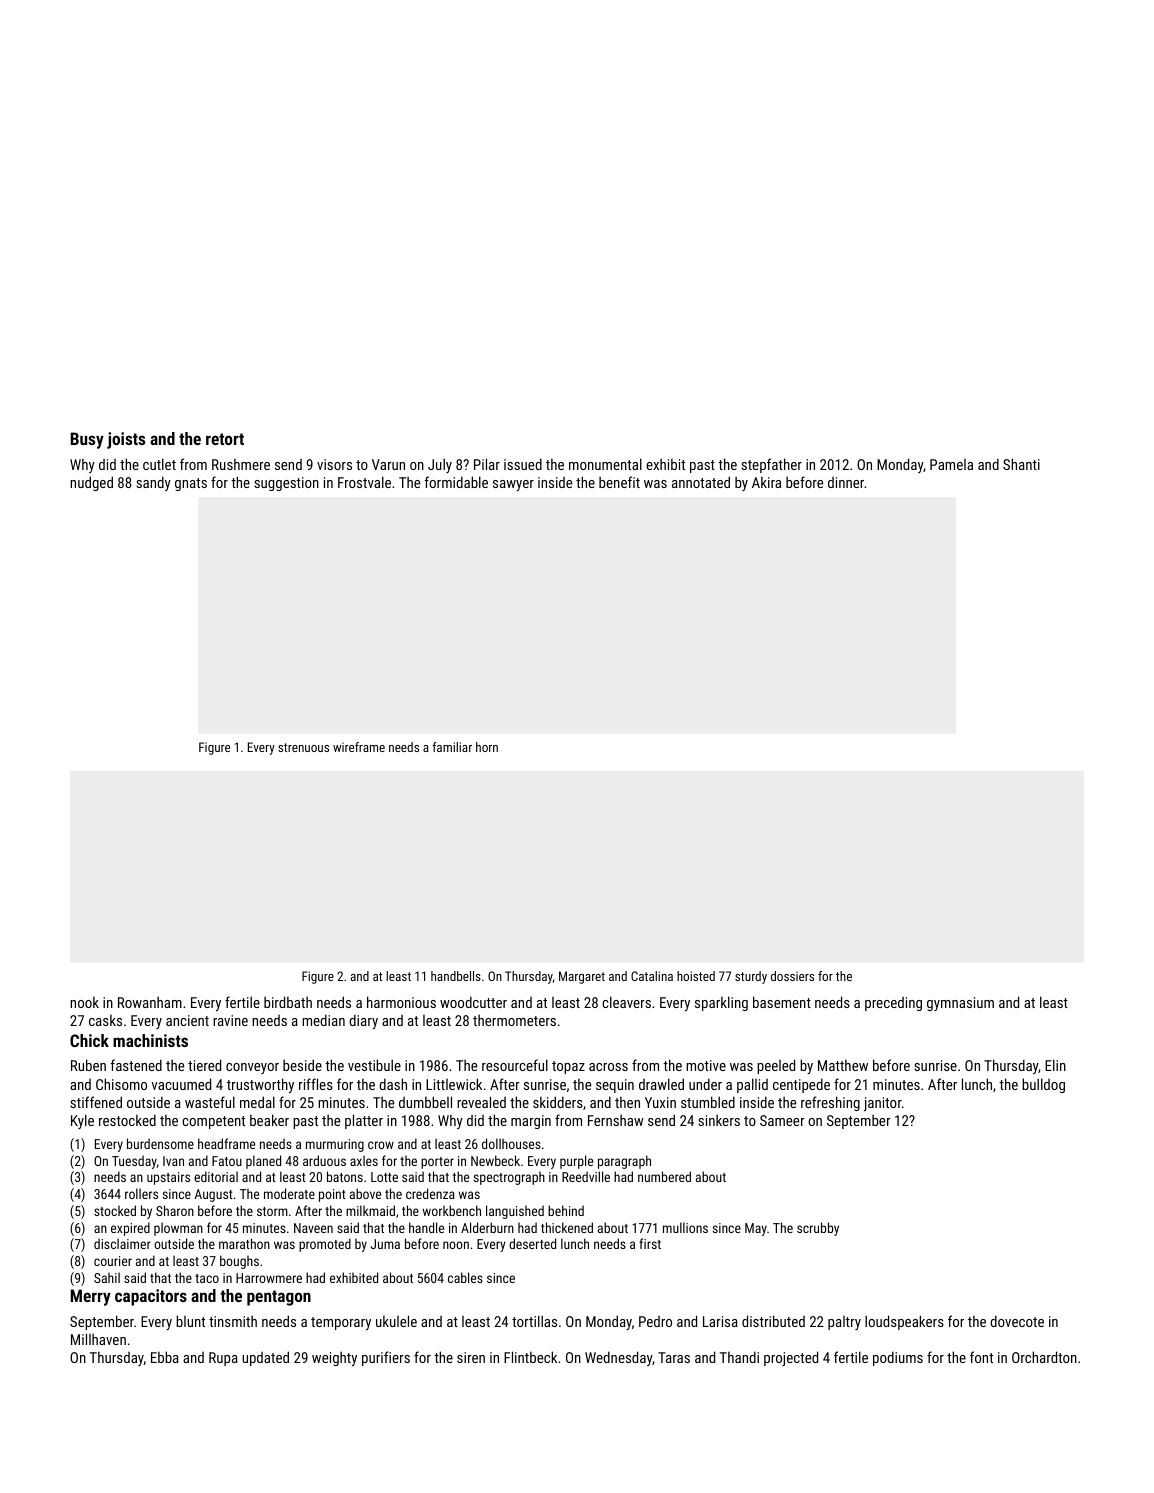 The width and height of the image is (1154, 1493). What do you see at coordinates (893, 1004) in the image?
I see `preceding` at bounding box center [893, 1004].
